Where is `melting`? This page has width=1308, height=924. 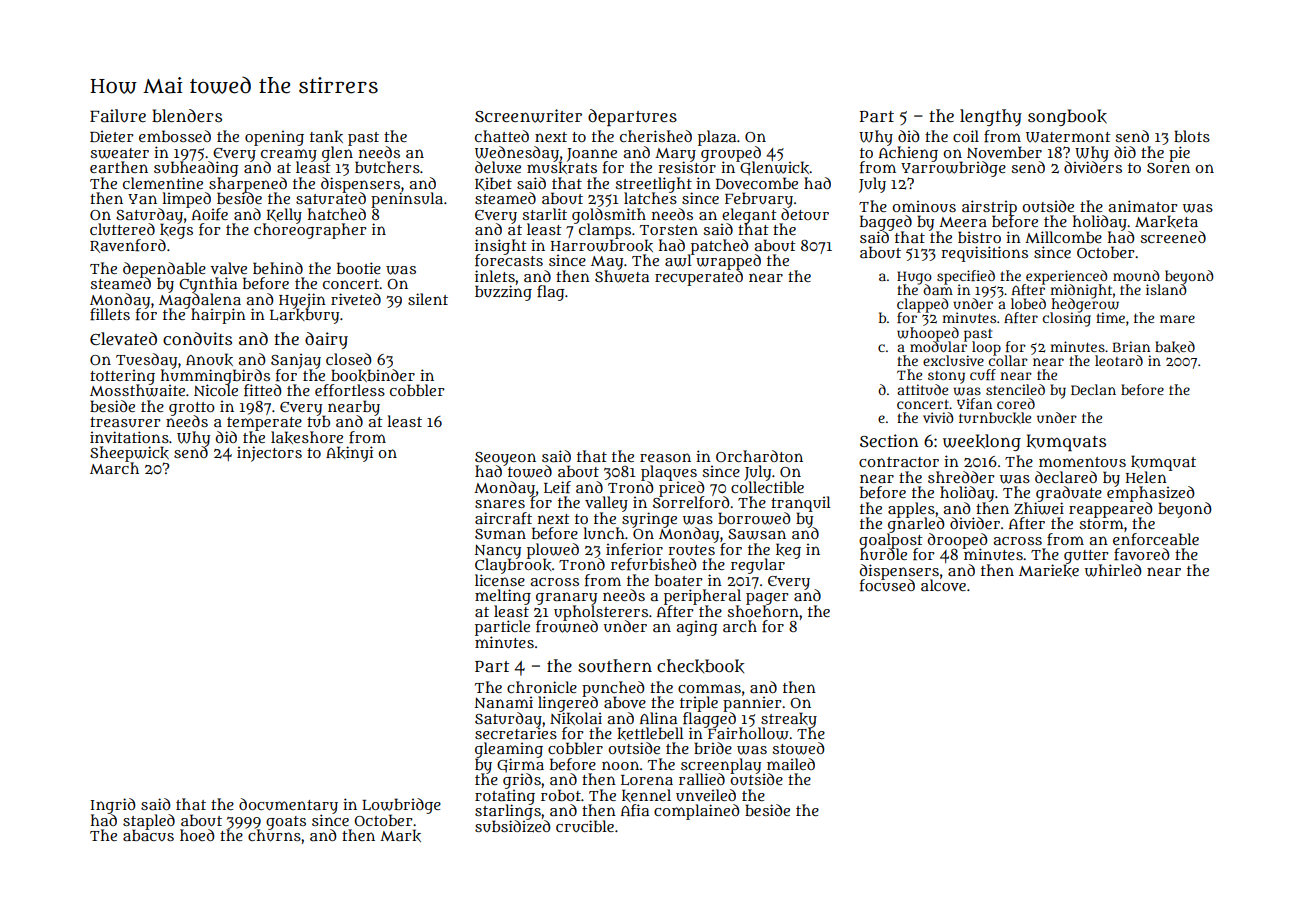 melting is located at coordinates (503, 597).
